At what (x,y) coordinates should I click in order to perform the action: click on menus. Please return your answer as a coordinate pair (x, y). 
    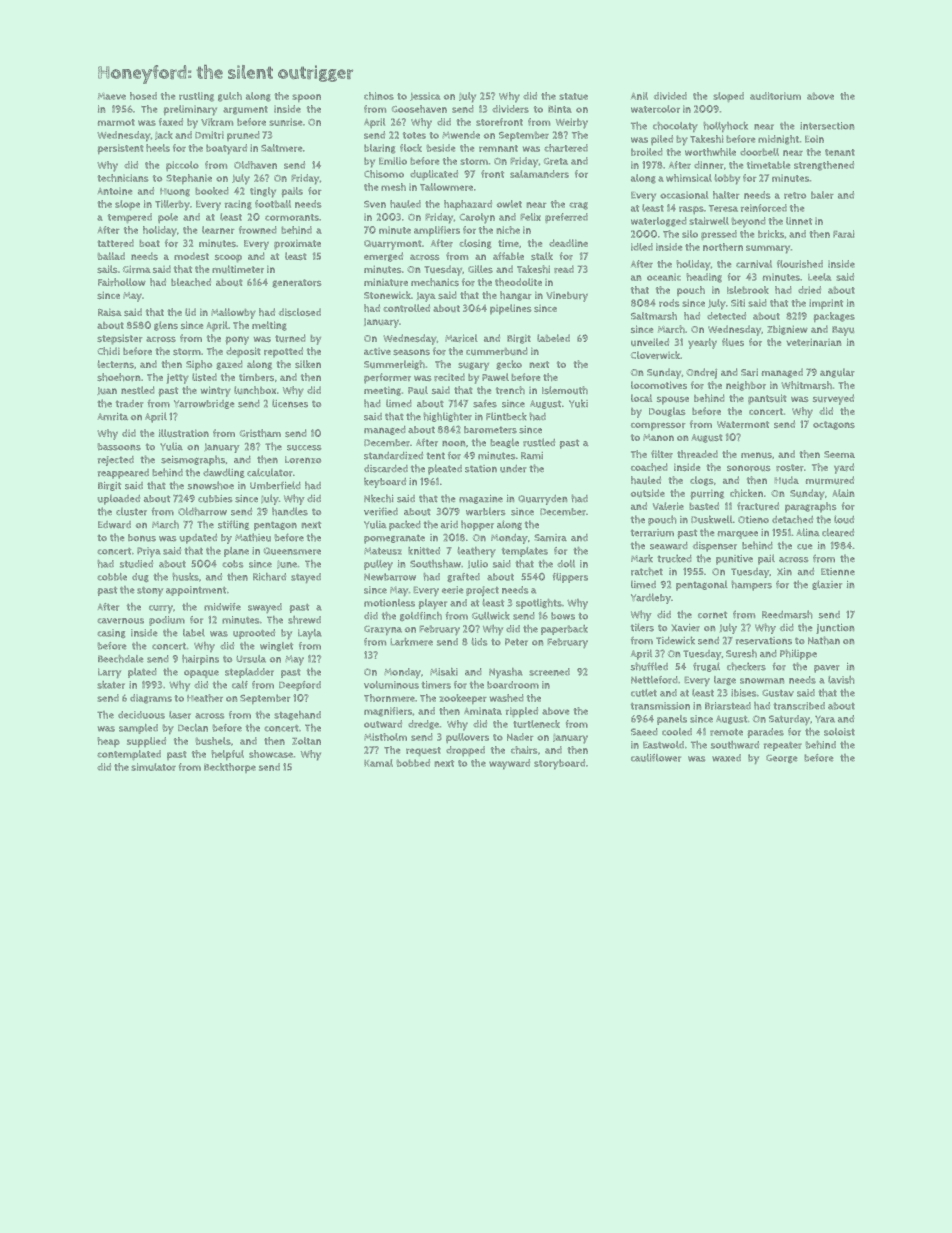
    Looking at the image, I should click on (756, 455).
